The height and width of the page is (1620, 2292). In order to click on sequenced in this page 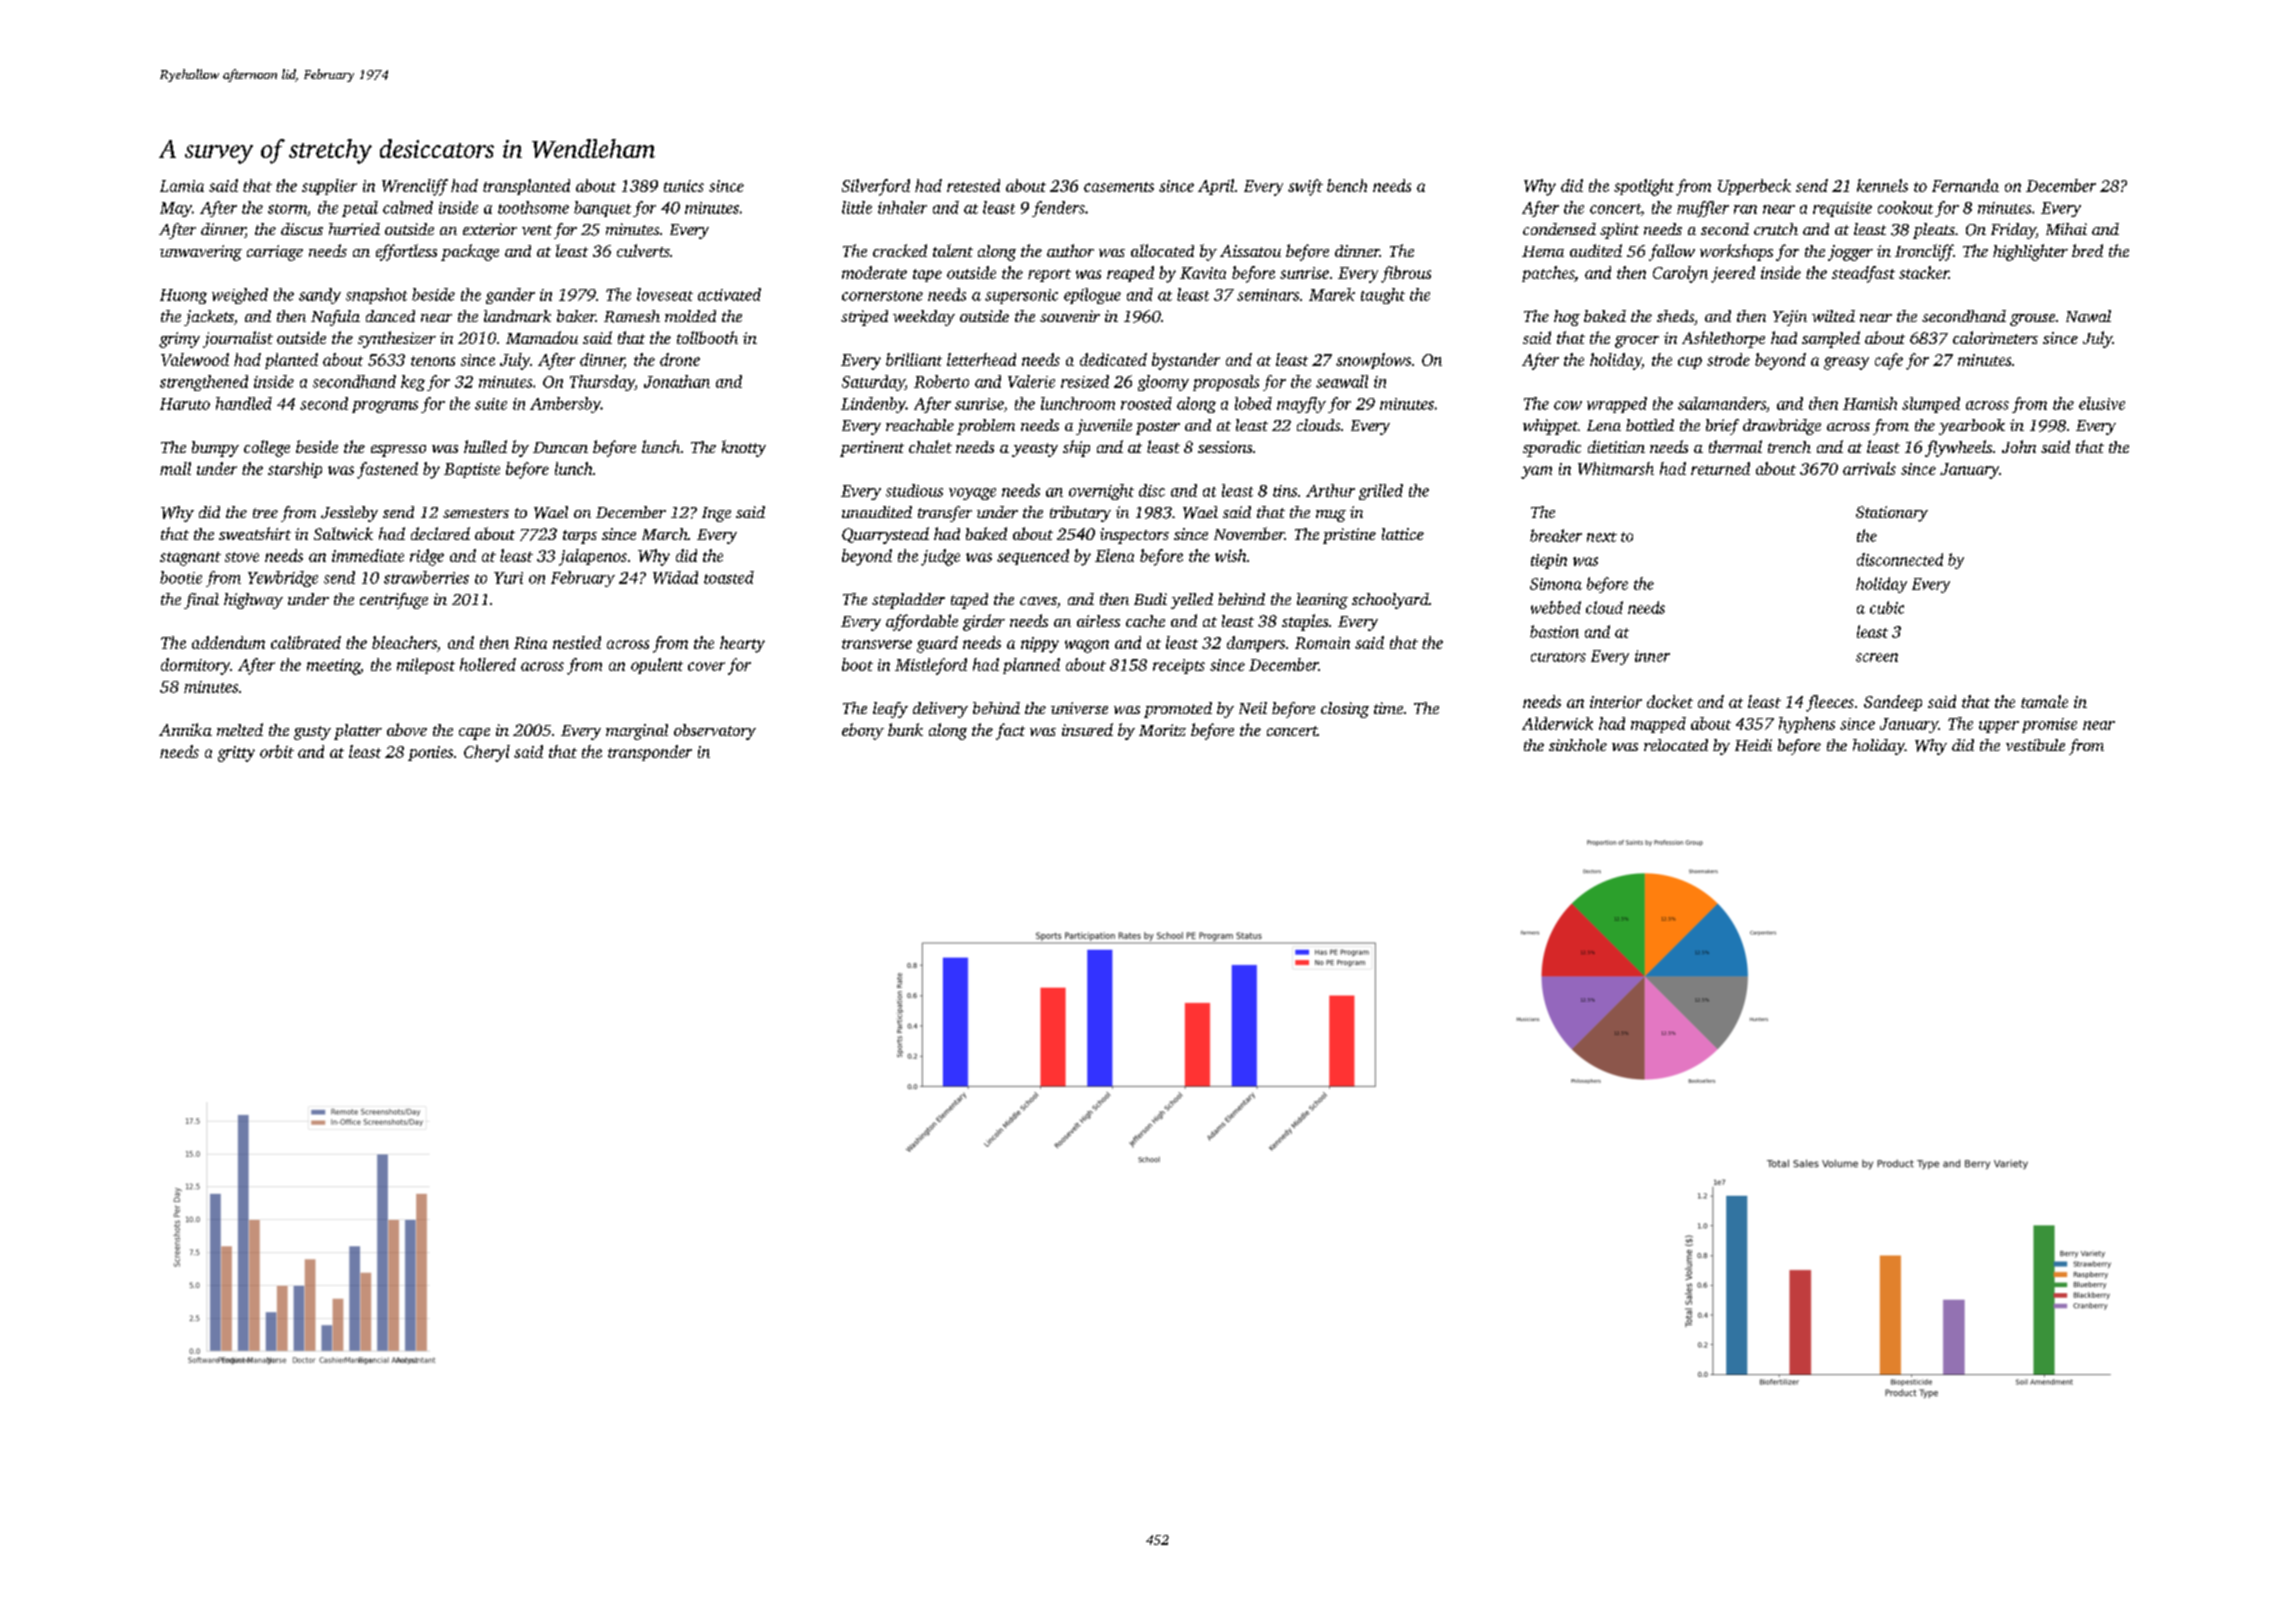, I will do `click(1033, 557)`.
